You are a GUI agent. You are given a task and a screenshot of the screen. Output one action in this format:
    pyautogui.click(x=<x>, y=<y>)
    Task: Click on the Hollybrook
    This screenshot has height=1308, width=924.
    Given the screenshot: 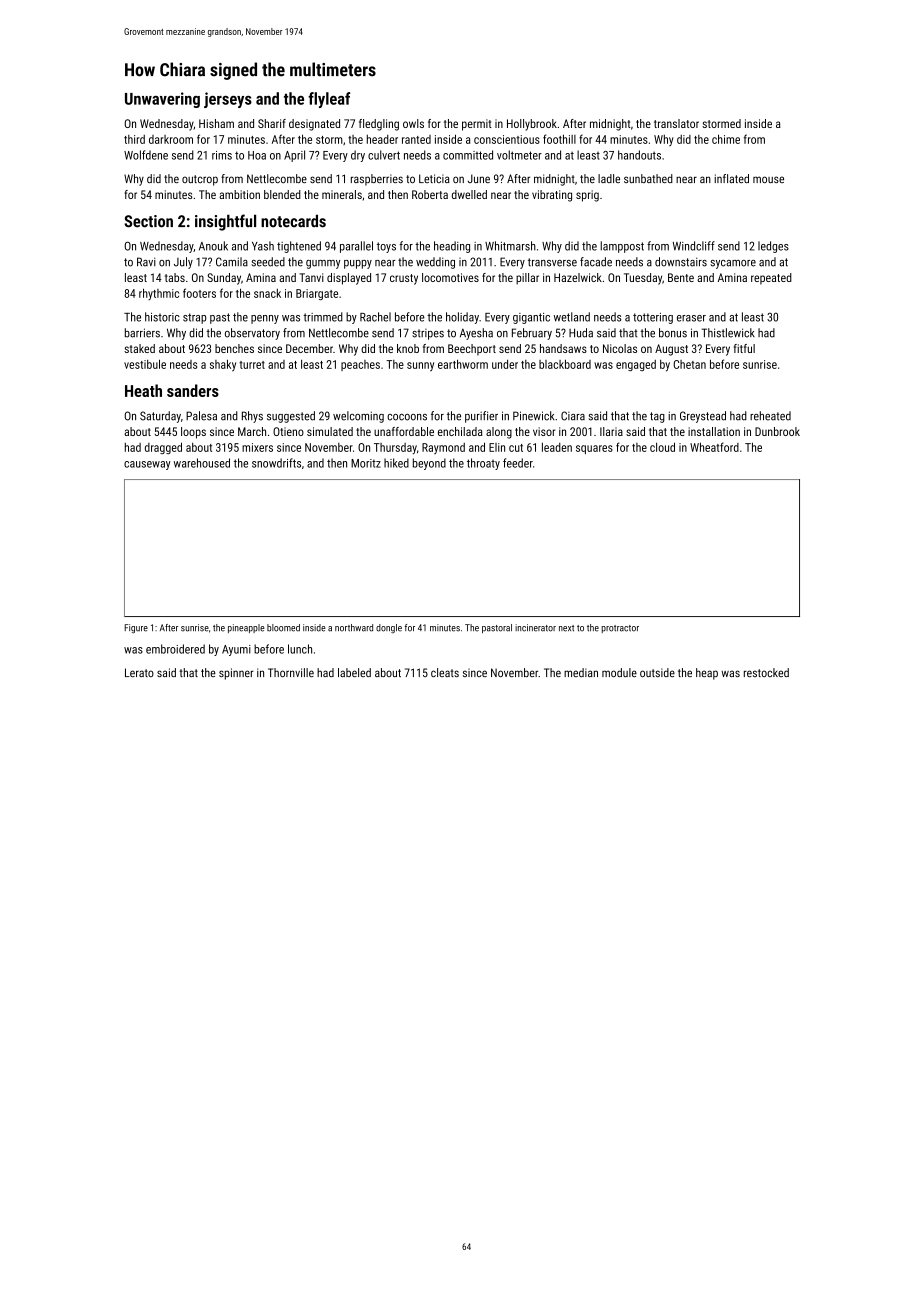 What is the action you would take?
    pyautogui.click(x=532, y=125)
